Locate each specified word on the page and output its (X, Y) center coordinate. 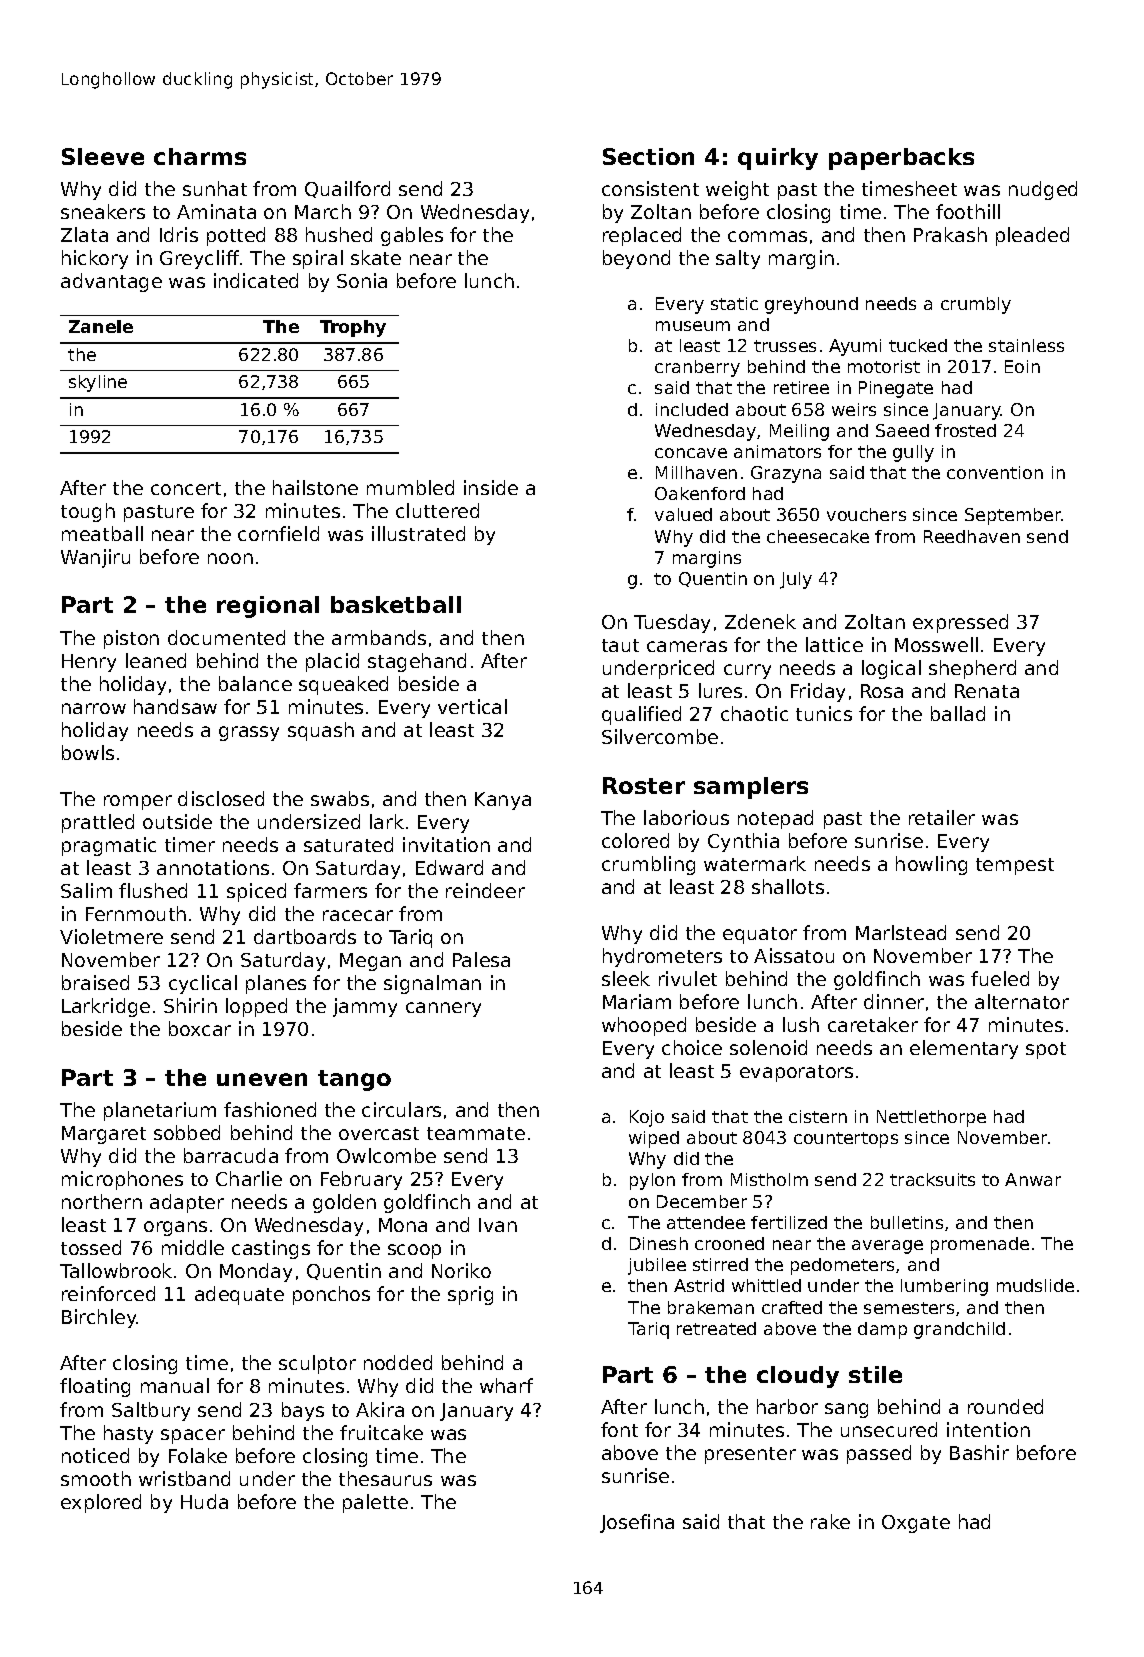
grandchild (959, 1330)
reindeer (485, 890)
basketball (396, 604)
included (692, 409)
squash (321, 731)
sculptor (317, 1364)
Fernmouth (136, 913)
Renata (987, 691)
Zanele (101, 326)
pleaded (1032, 236)
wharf (506, 1385)
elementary (964, 1049)
